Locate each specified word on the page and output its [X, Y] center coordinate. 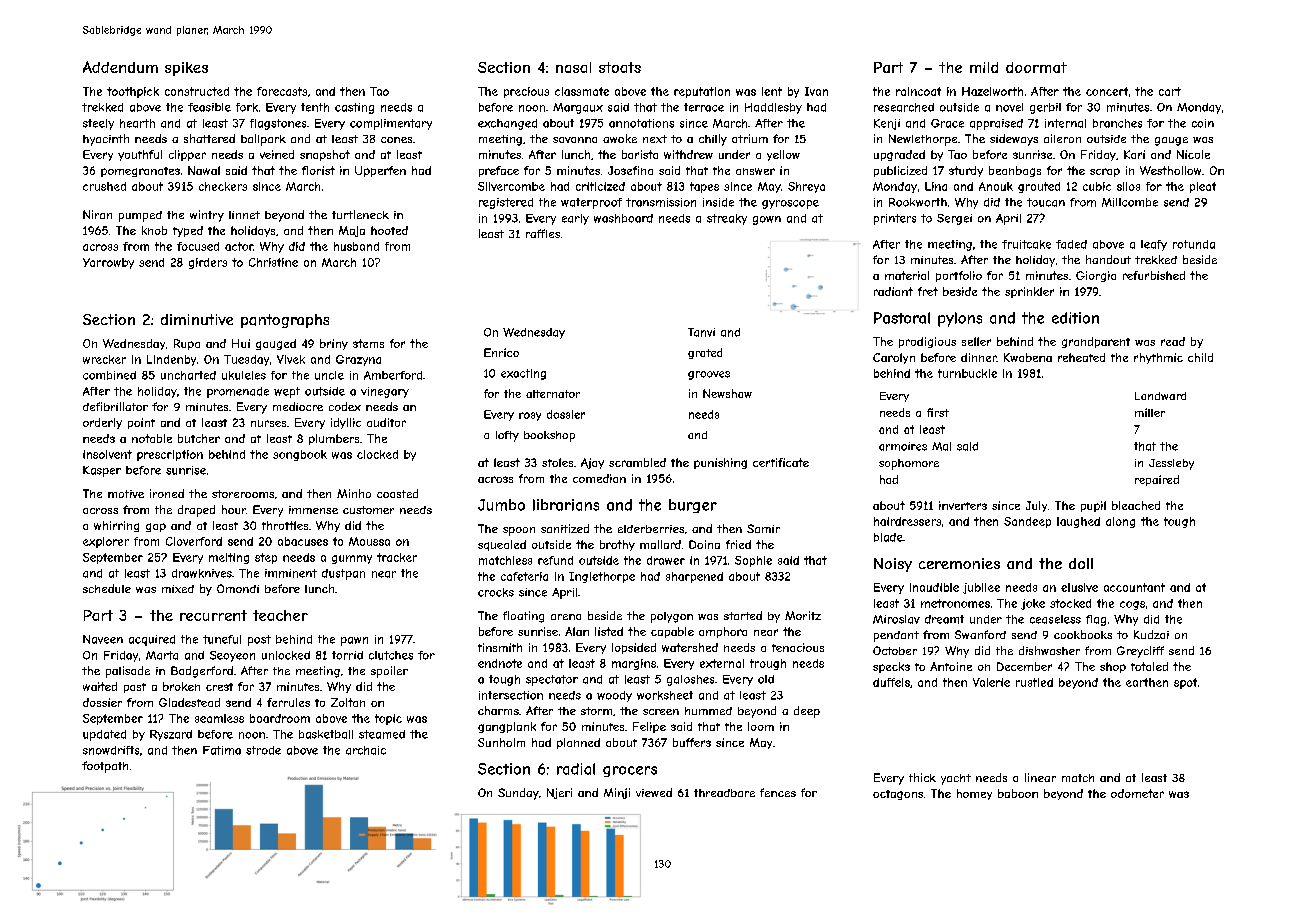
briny [334, 344]
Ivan [816, 91]
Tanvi [701, 332]
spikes [186, 69]
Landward [1160, 396]
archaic [366, 750]
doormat [1036, 67]
